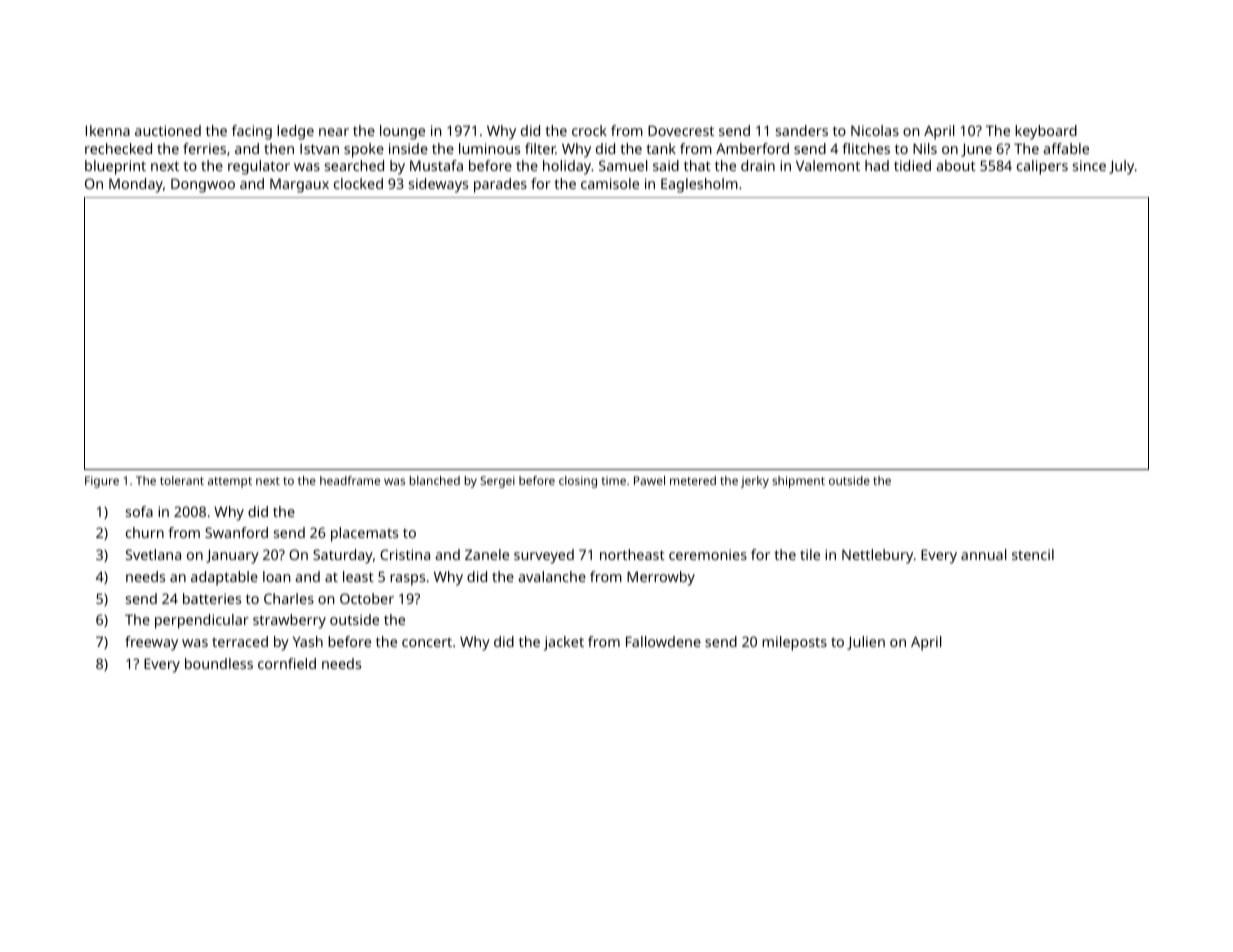  I want to click on stencil, so click(1033, 554).
